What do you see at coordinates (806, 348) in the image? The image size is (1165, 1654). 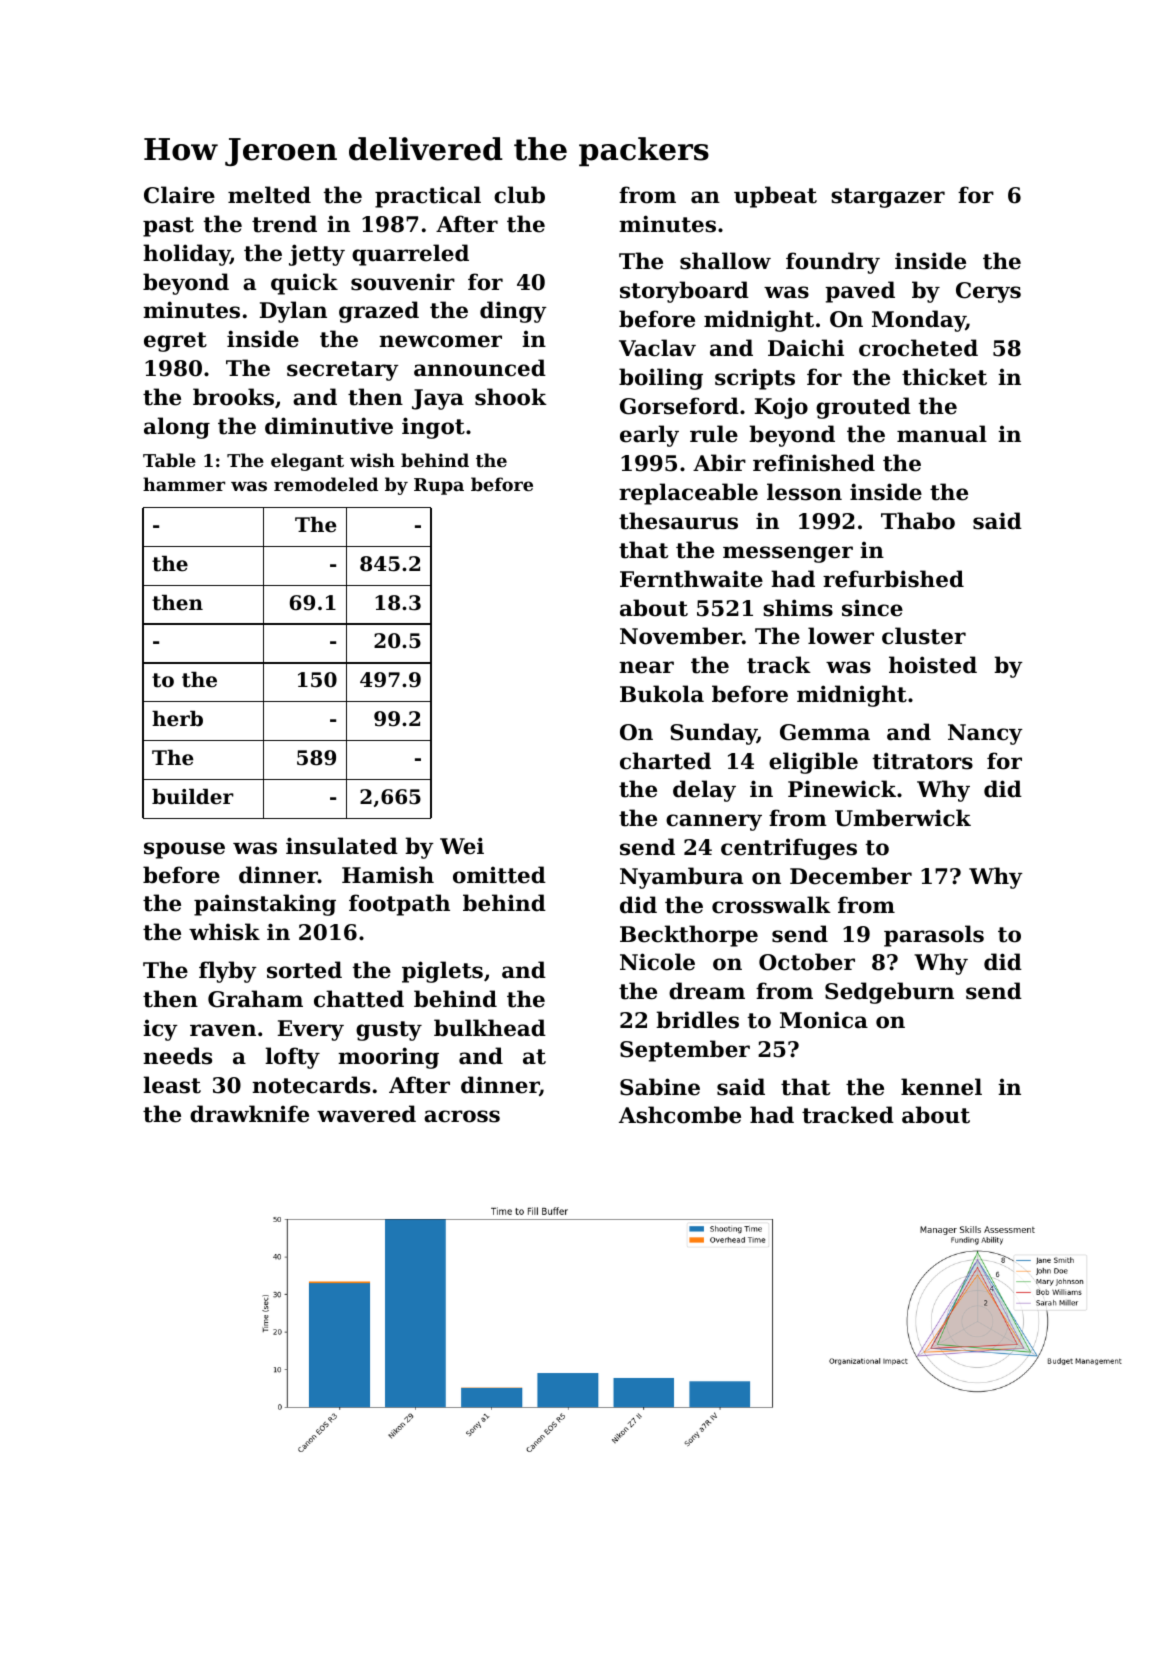 I see `Daichi` at bounding box center [806, 348].
